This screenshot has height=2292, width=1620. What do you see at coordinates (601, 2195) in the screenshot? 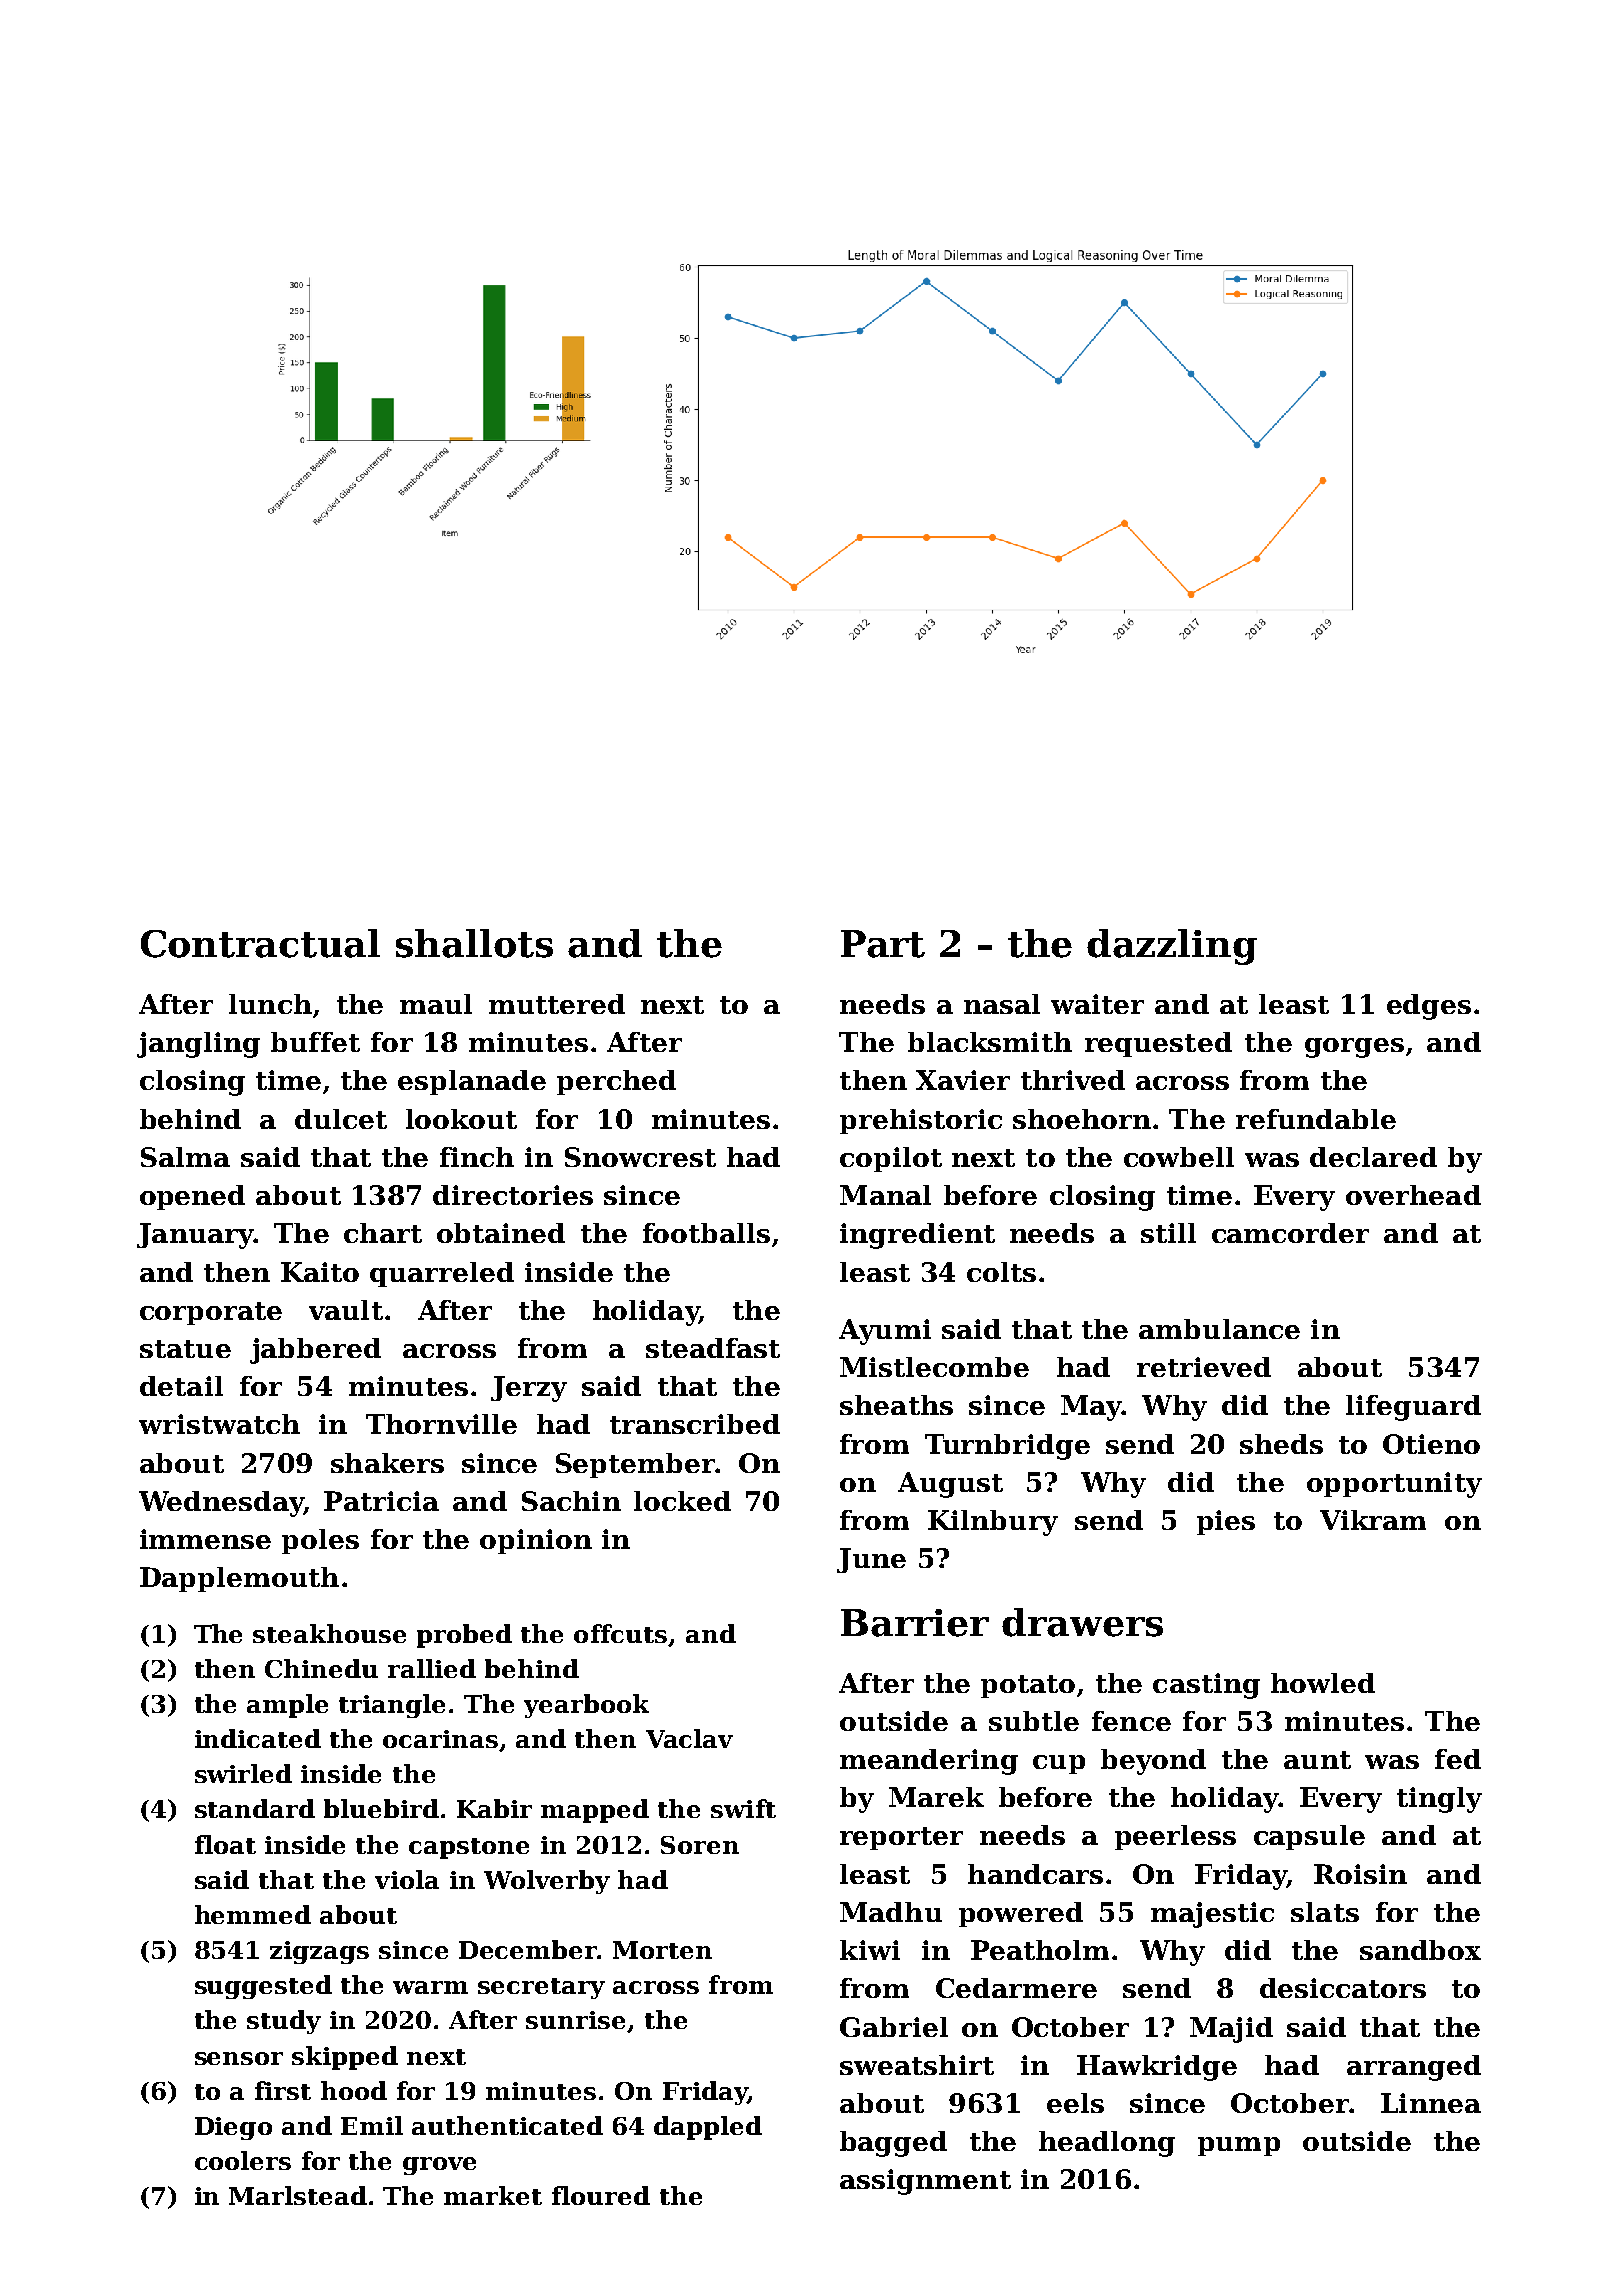
I see `floured` at bounding box center [601, 2195].
